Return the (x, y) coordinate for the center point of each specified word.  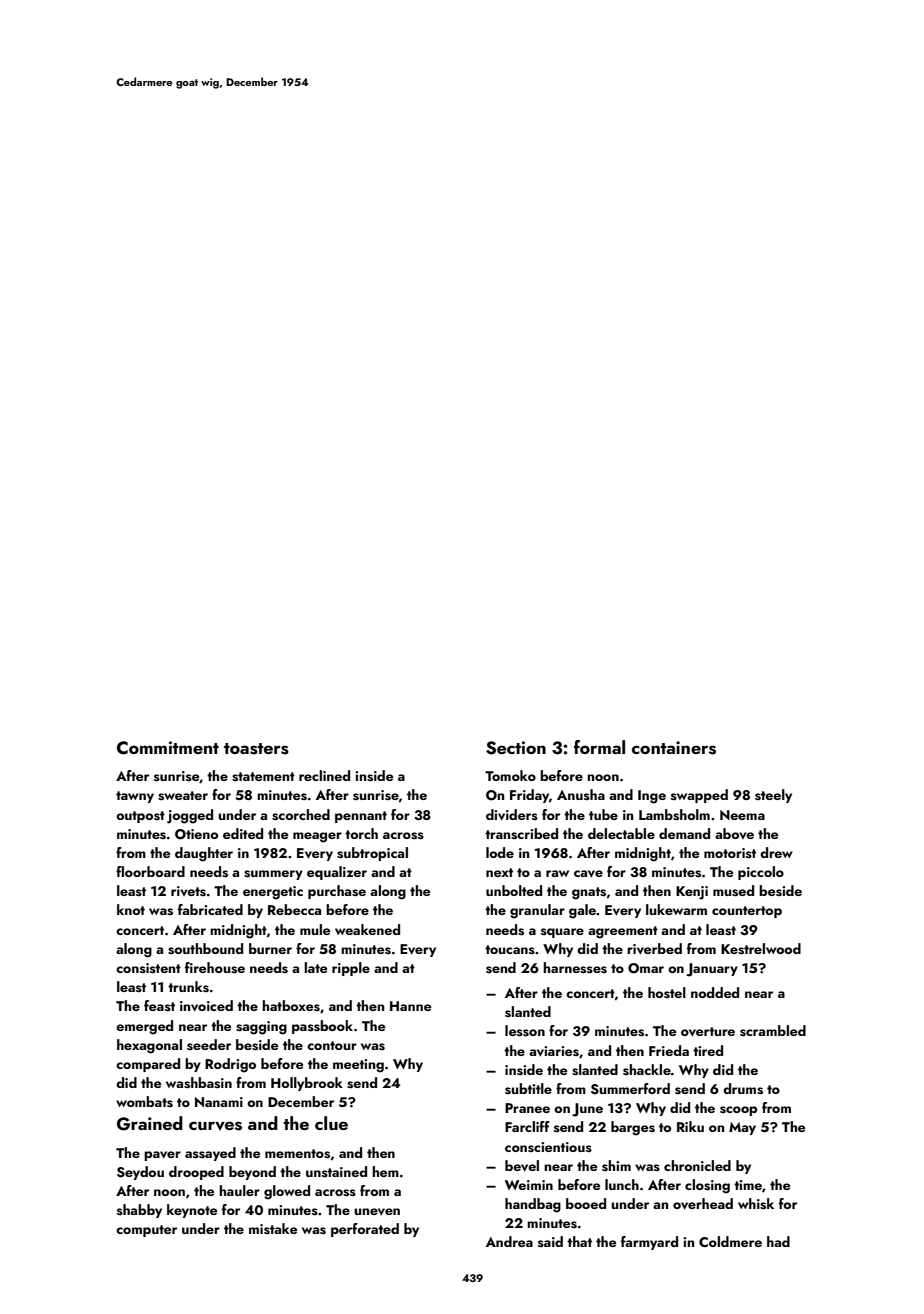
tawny (135, 797)
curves (215, 1126)
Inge (652, 797)
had (778, 1241)
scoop (738, 1111)
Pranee (527, 1108)
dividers (512, 815)
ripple (351, 969)
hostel (667, 993)
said (550, 1241)
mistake (273, 1229)
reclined (324, 775)
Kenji (692, 893)
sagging (261, 1028)
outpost (140, 817)
